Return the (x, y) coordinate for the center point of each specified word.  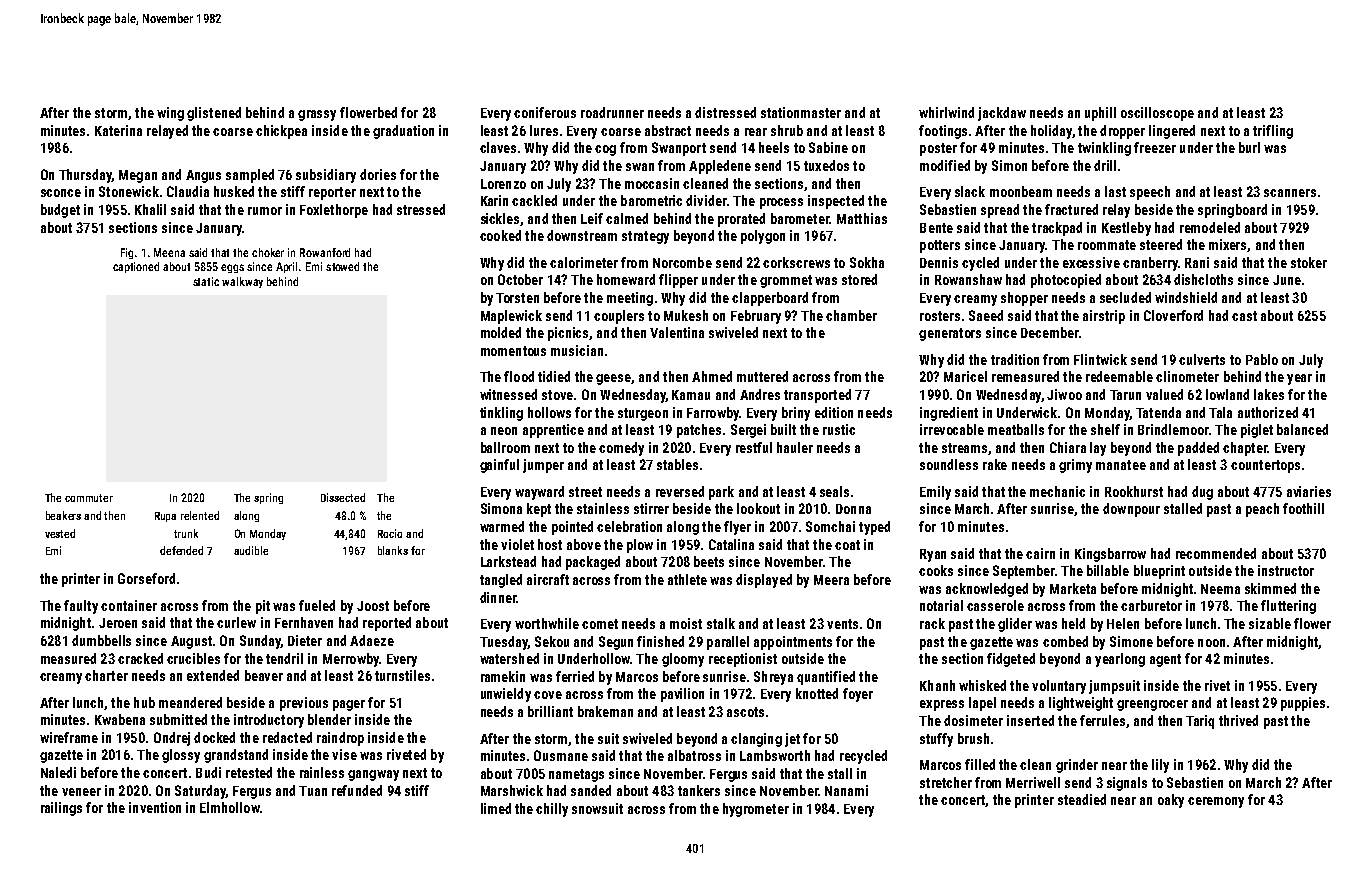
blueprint (1159, 572)
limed (496, 808)
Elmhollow (230, 807)
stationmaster (801, 112)
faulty (81, 607)
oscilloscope (1157, 114)
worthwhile (547, 623)
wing (170, 114)
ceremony (1216, 802)
